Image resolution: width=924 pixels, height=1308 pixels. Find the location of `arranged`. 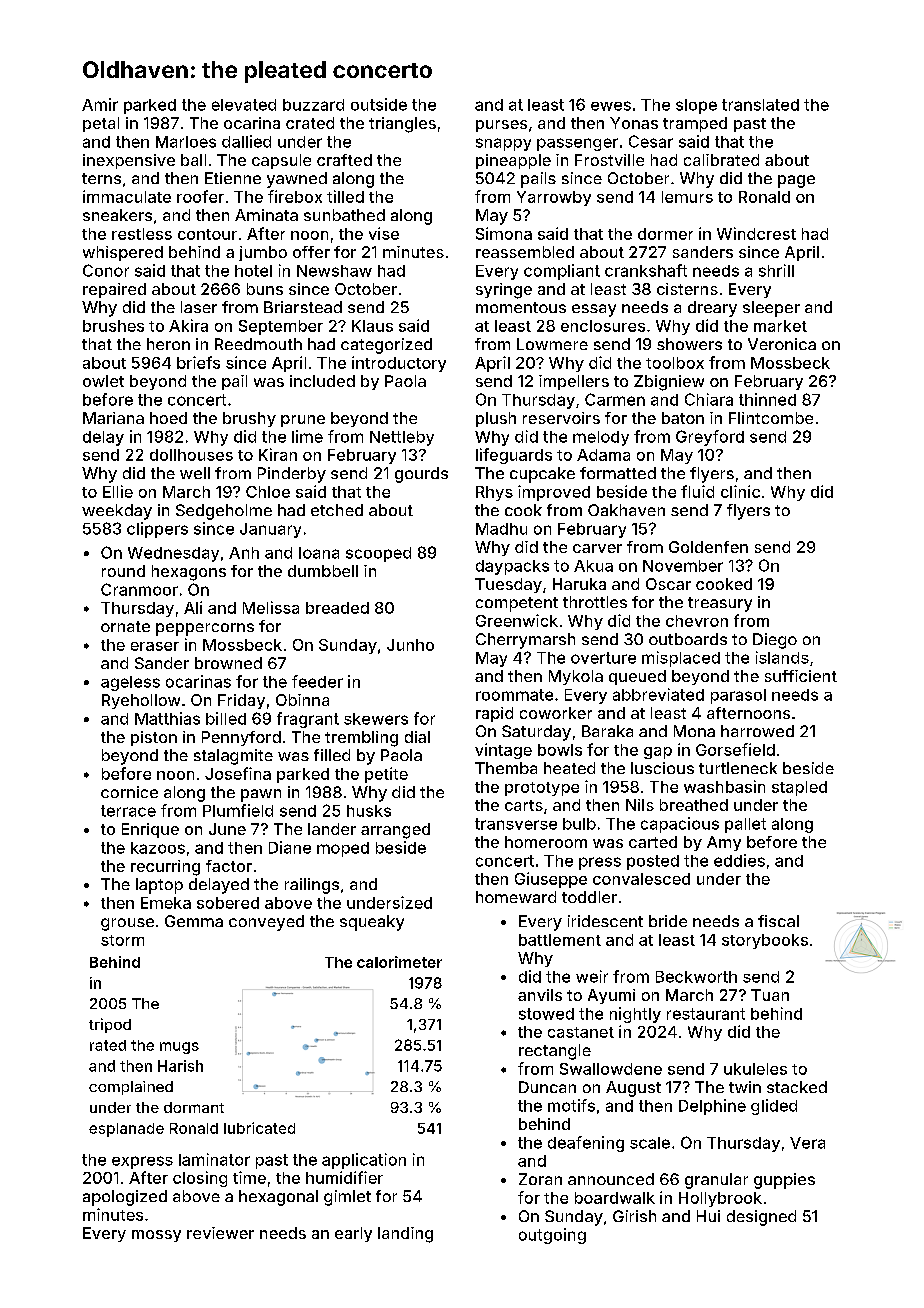

arranged is located at coordinates (395, 831).
